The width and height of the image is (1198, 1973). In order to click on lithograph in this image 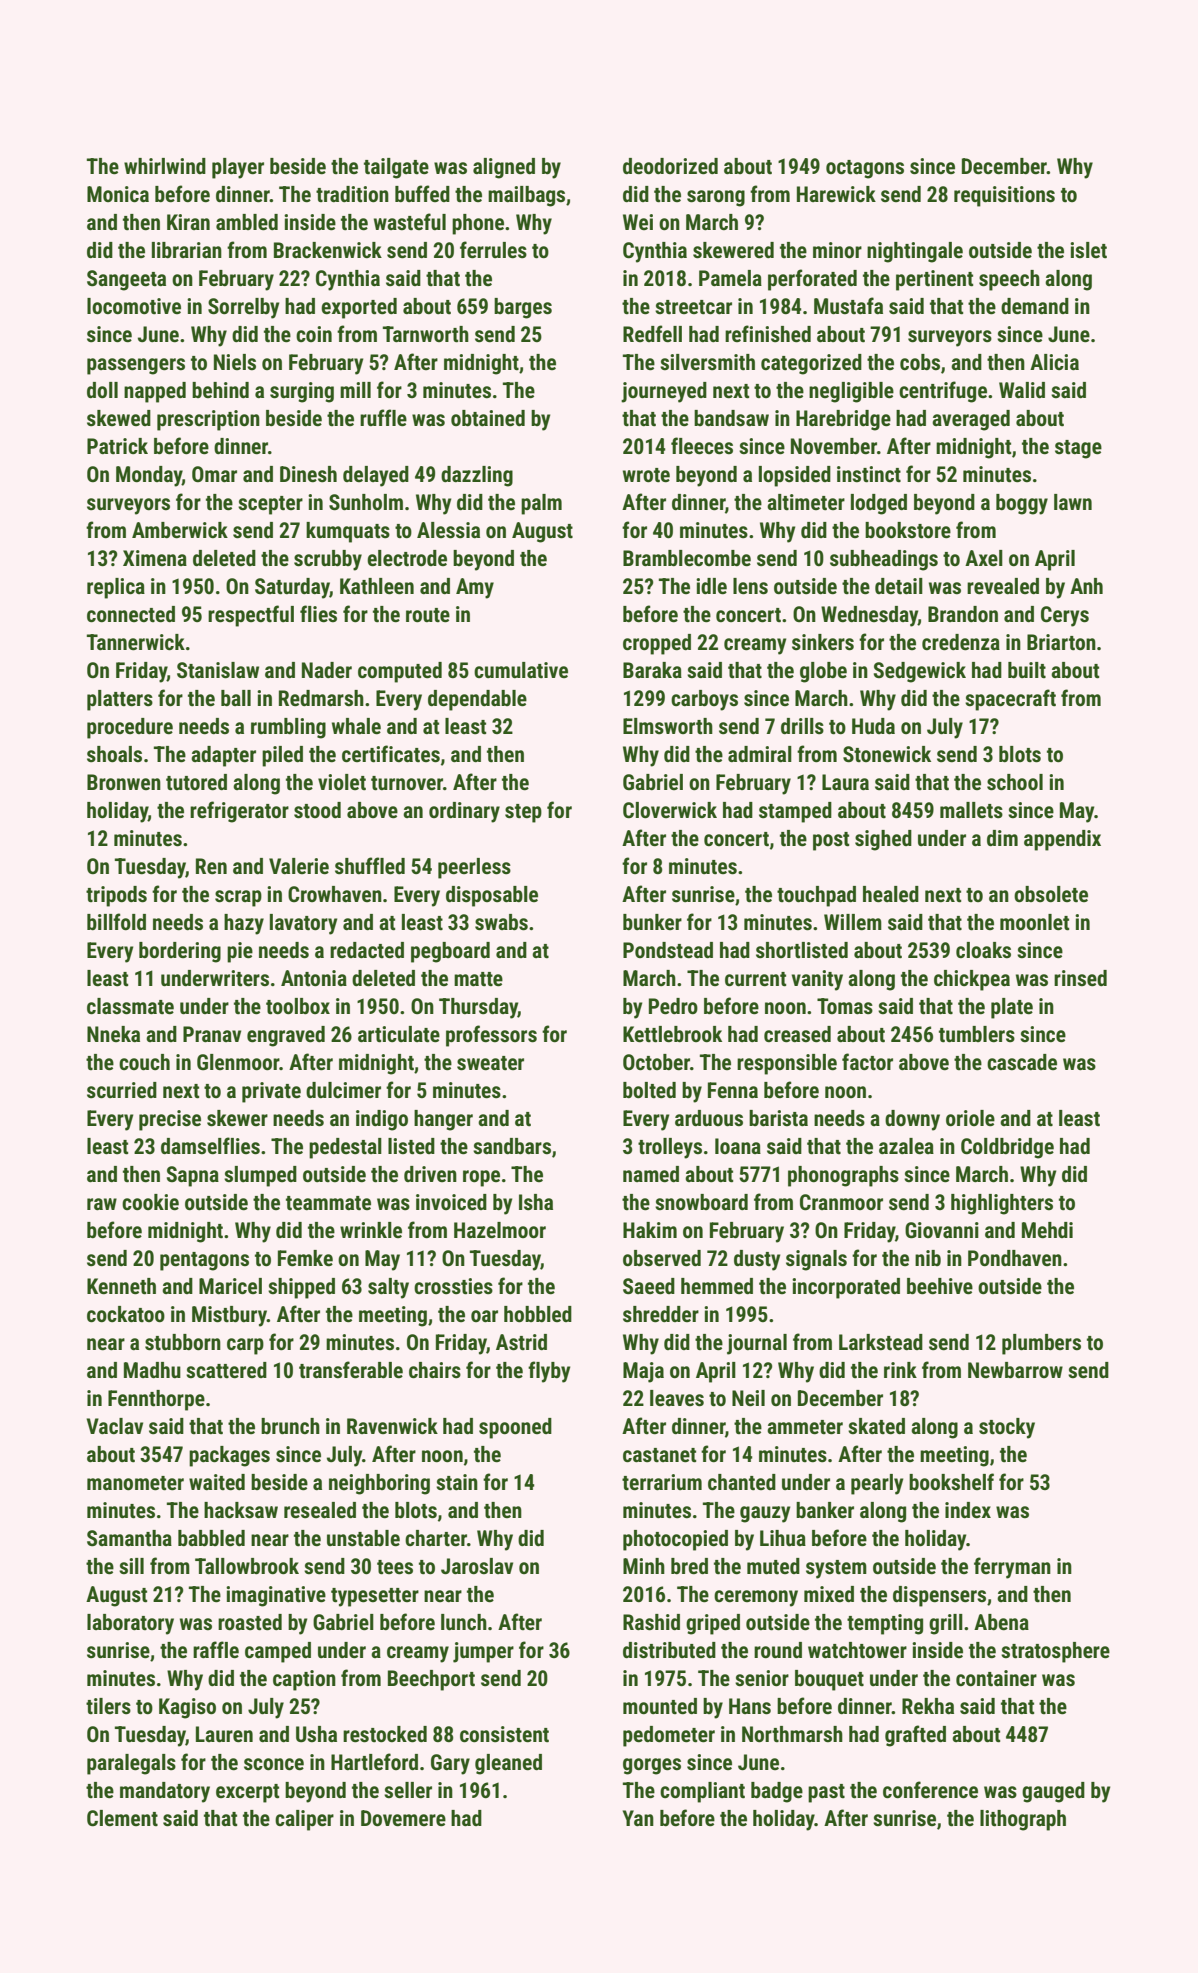, I will do `click(1023, 1820)`.
